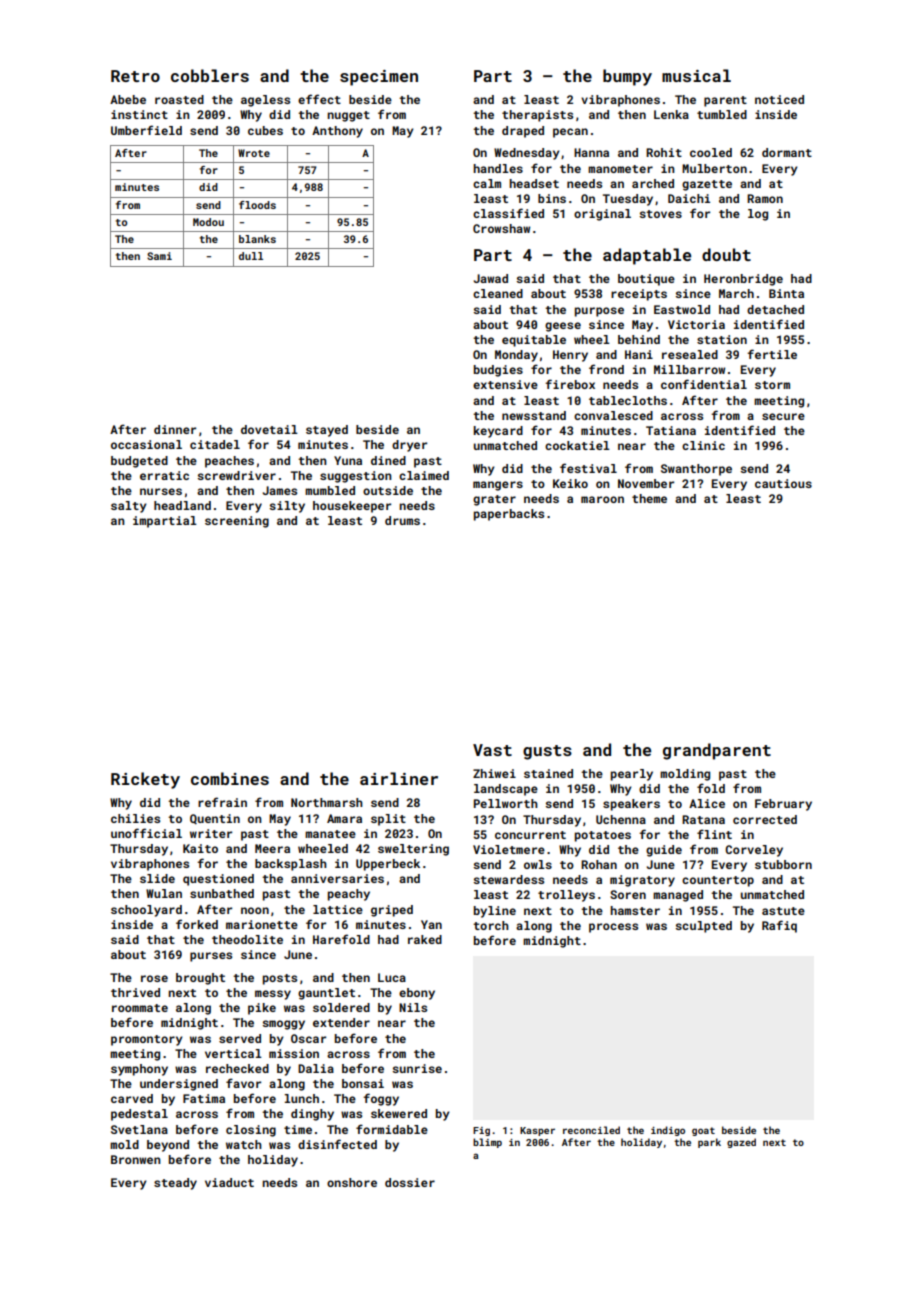 This screenshot has height=1308, width=924. What do you see at coordinates (265, 130) in the screenshot?
I see `cubes` at bounding box center [265, 130].
